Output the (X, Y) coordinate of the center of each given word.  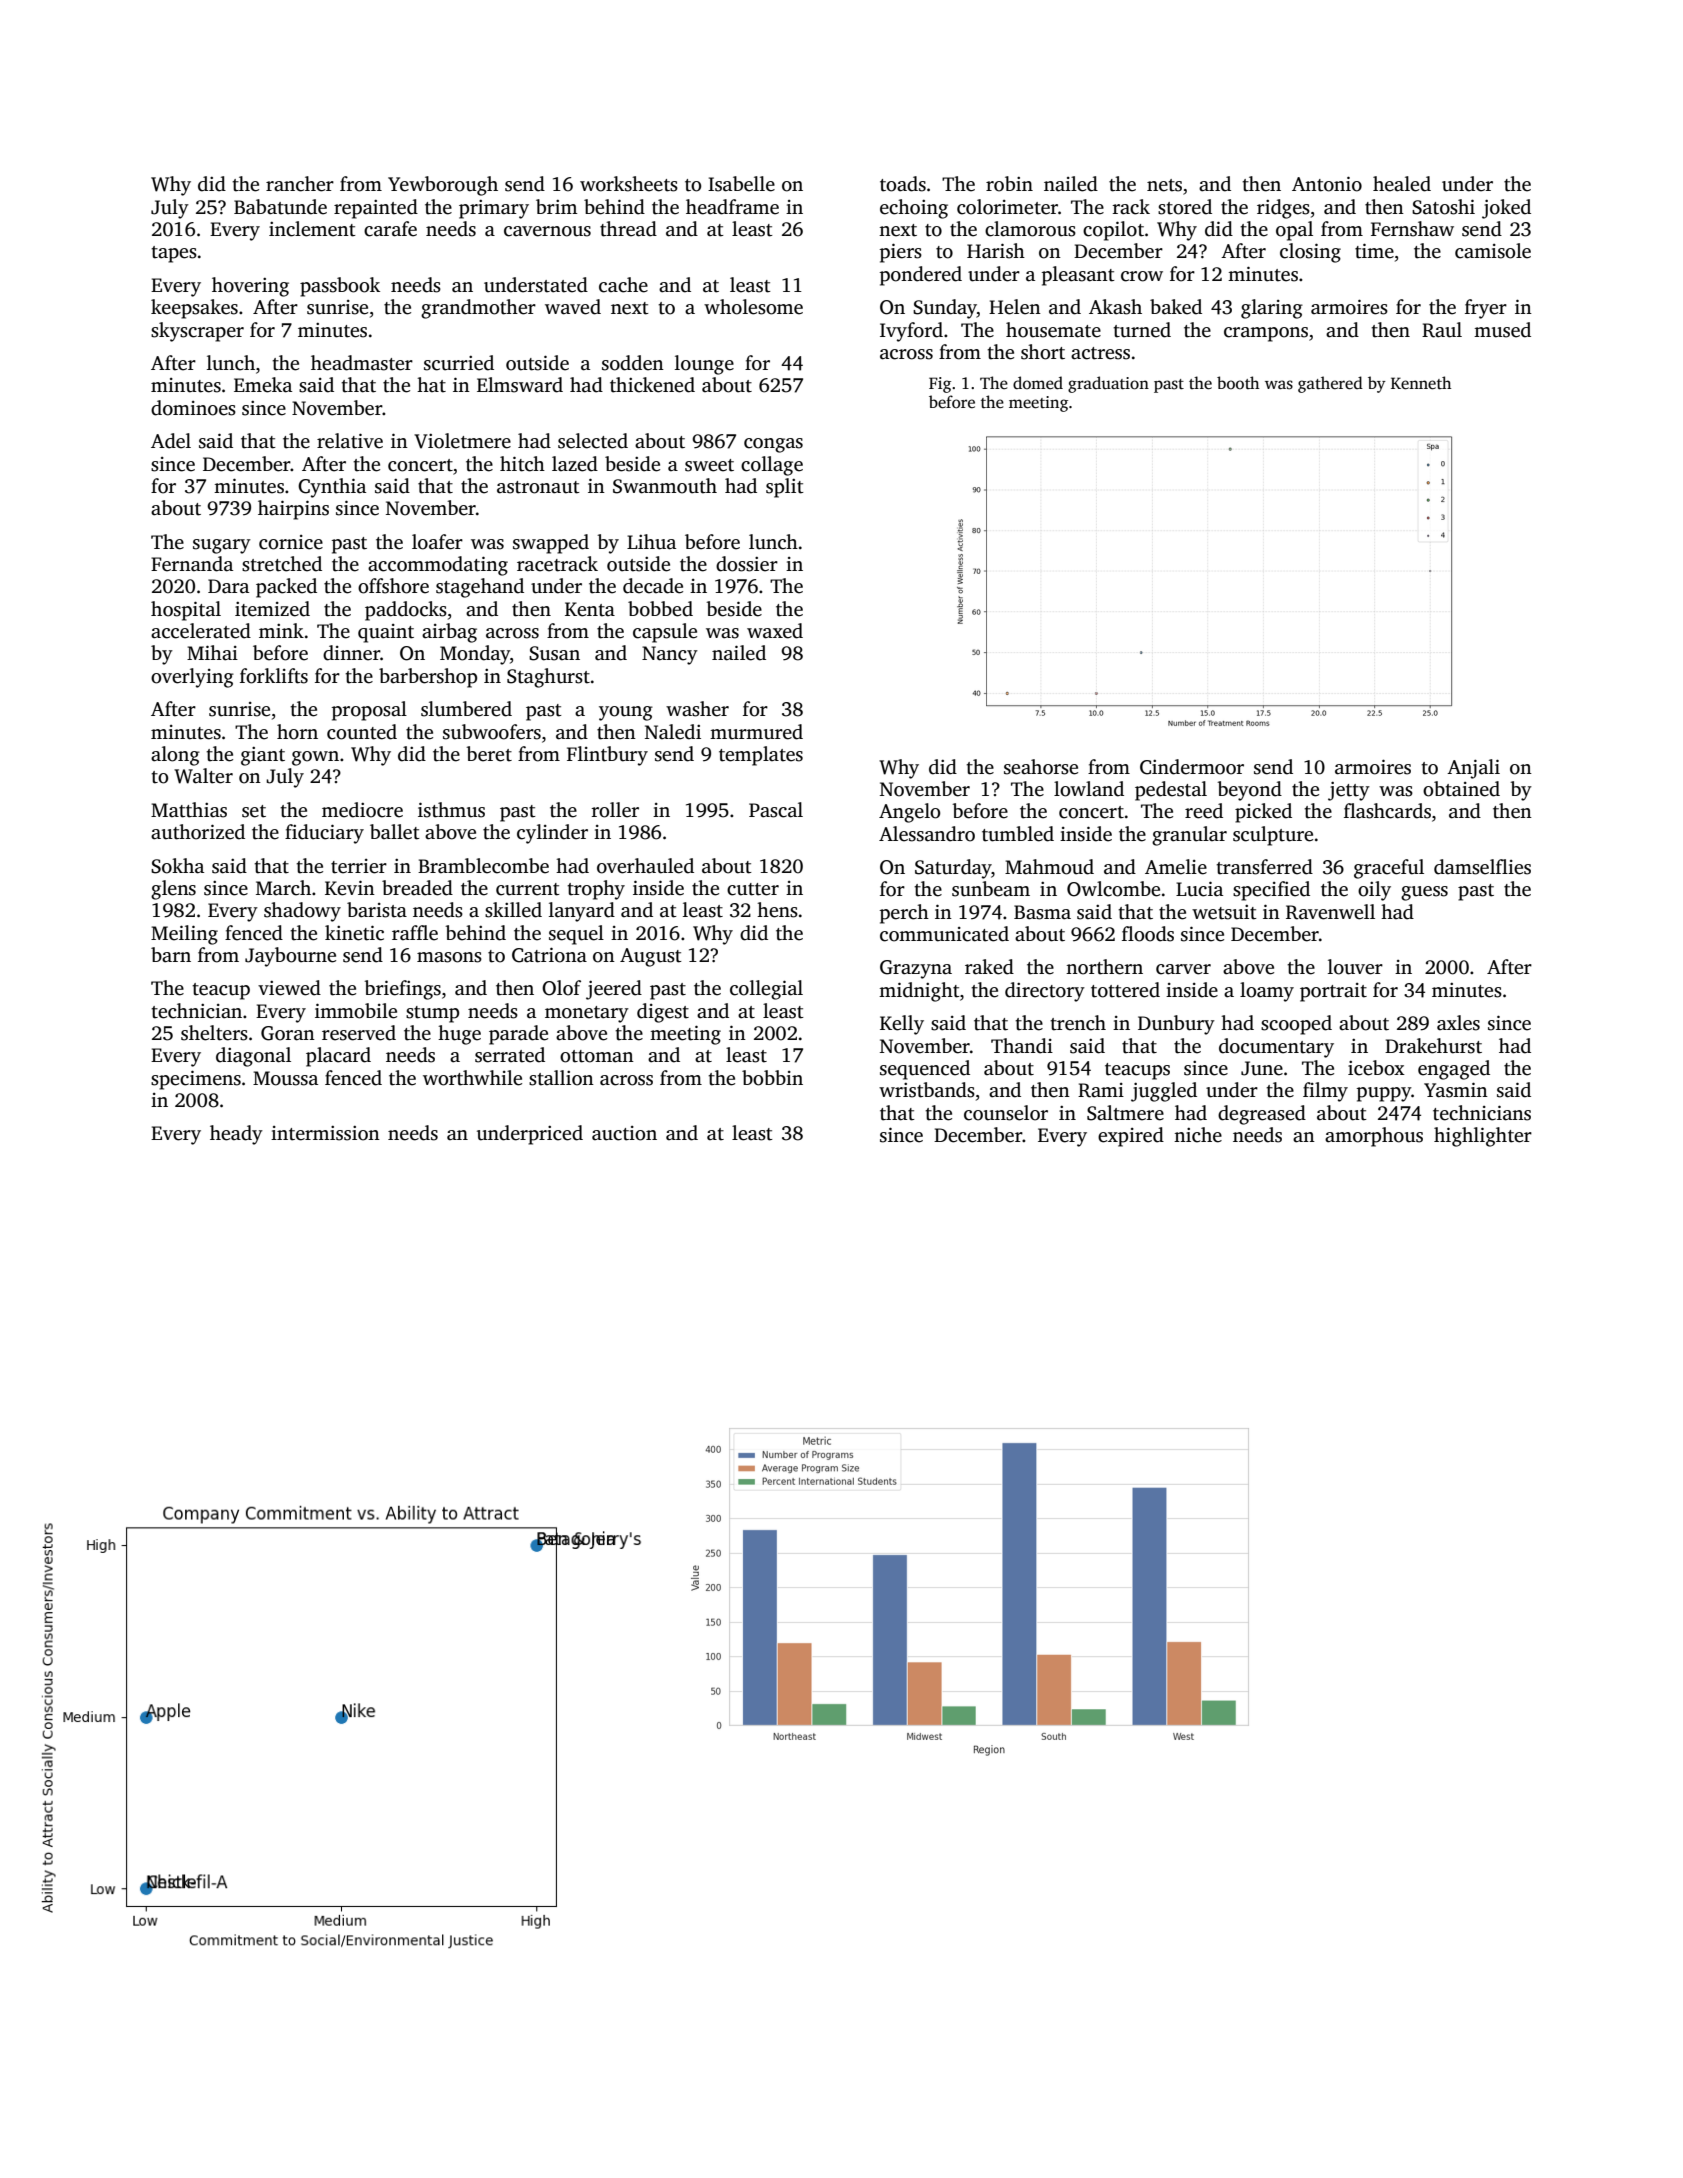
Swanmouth (665, 486)
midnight (919, 992)
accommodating (438, 566)
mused (1502, 330)
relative (350, 441)
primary (494, 209)
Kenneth (1421, 383)
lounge (704, 365)
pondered (921, 276)
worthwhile (472, 1078)
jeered (614, 990)
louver (1355, 967)
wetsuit (1224, 912)
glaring (1272, 309)
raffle (415, 933)
